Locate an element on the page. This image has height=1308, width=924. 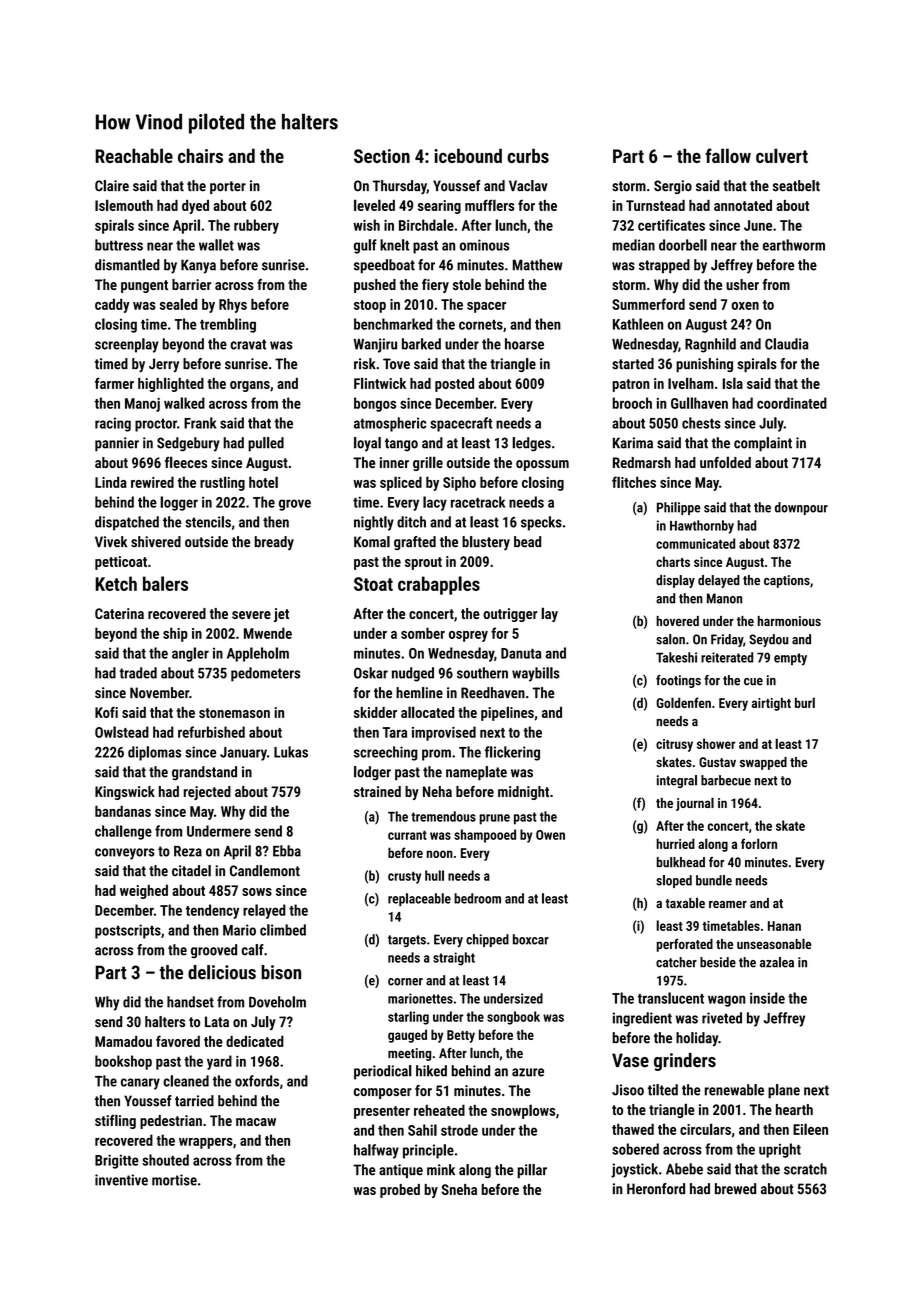
Takeshi is located at coordinates (676, 657).
